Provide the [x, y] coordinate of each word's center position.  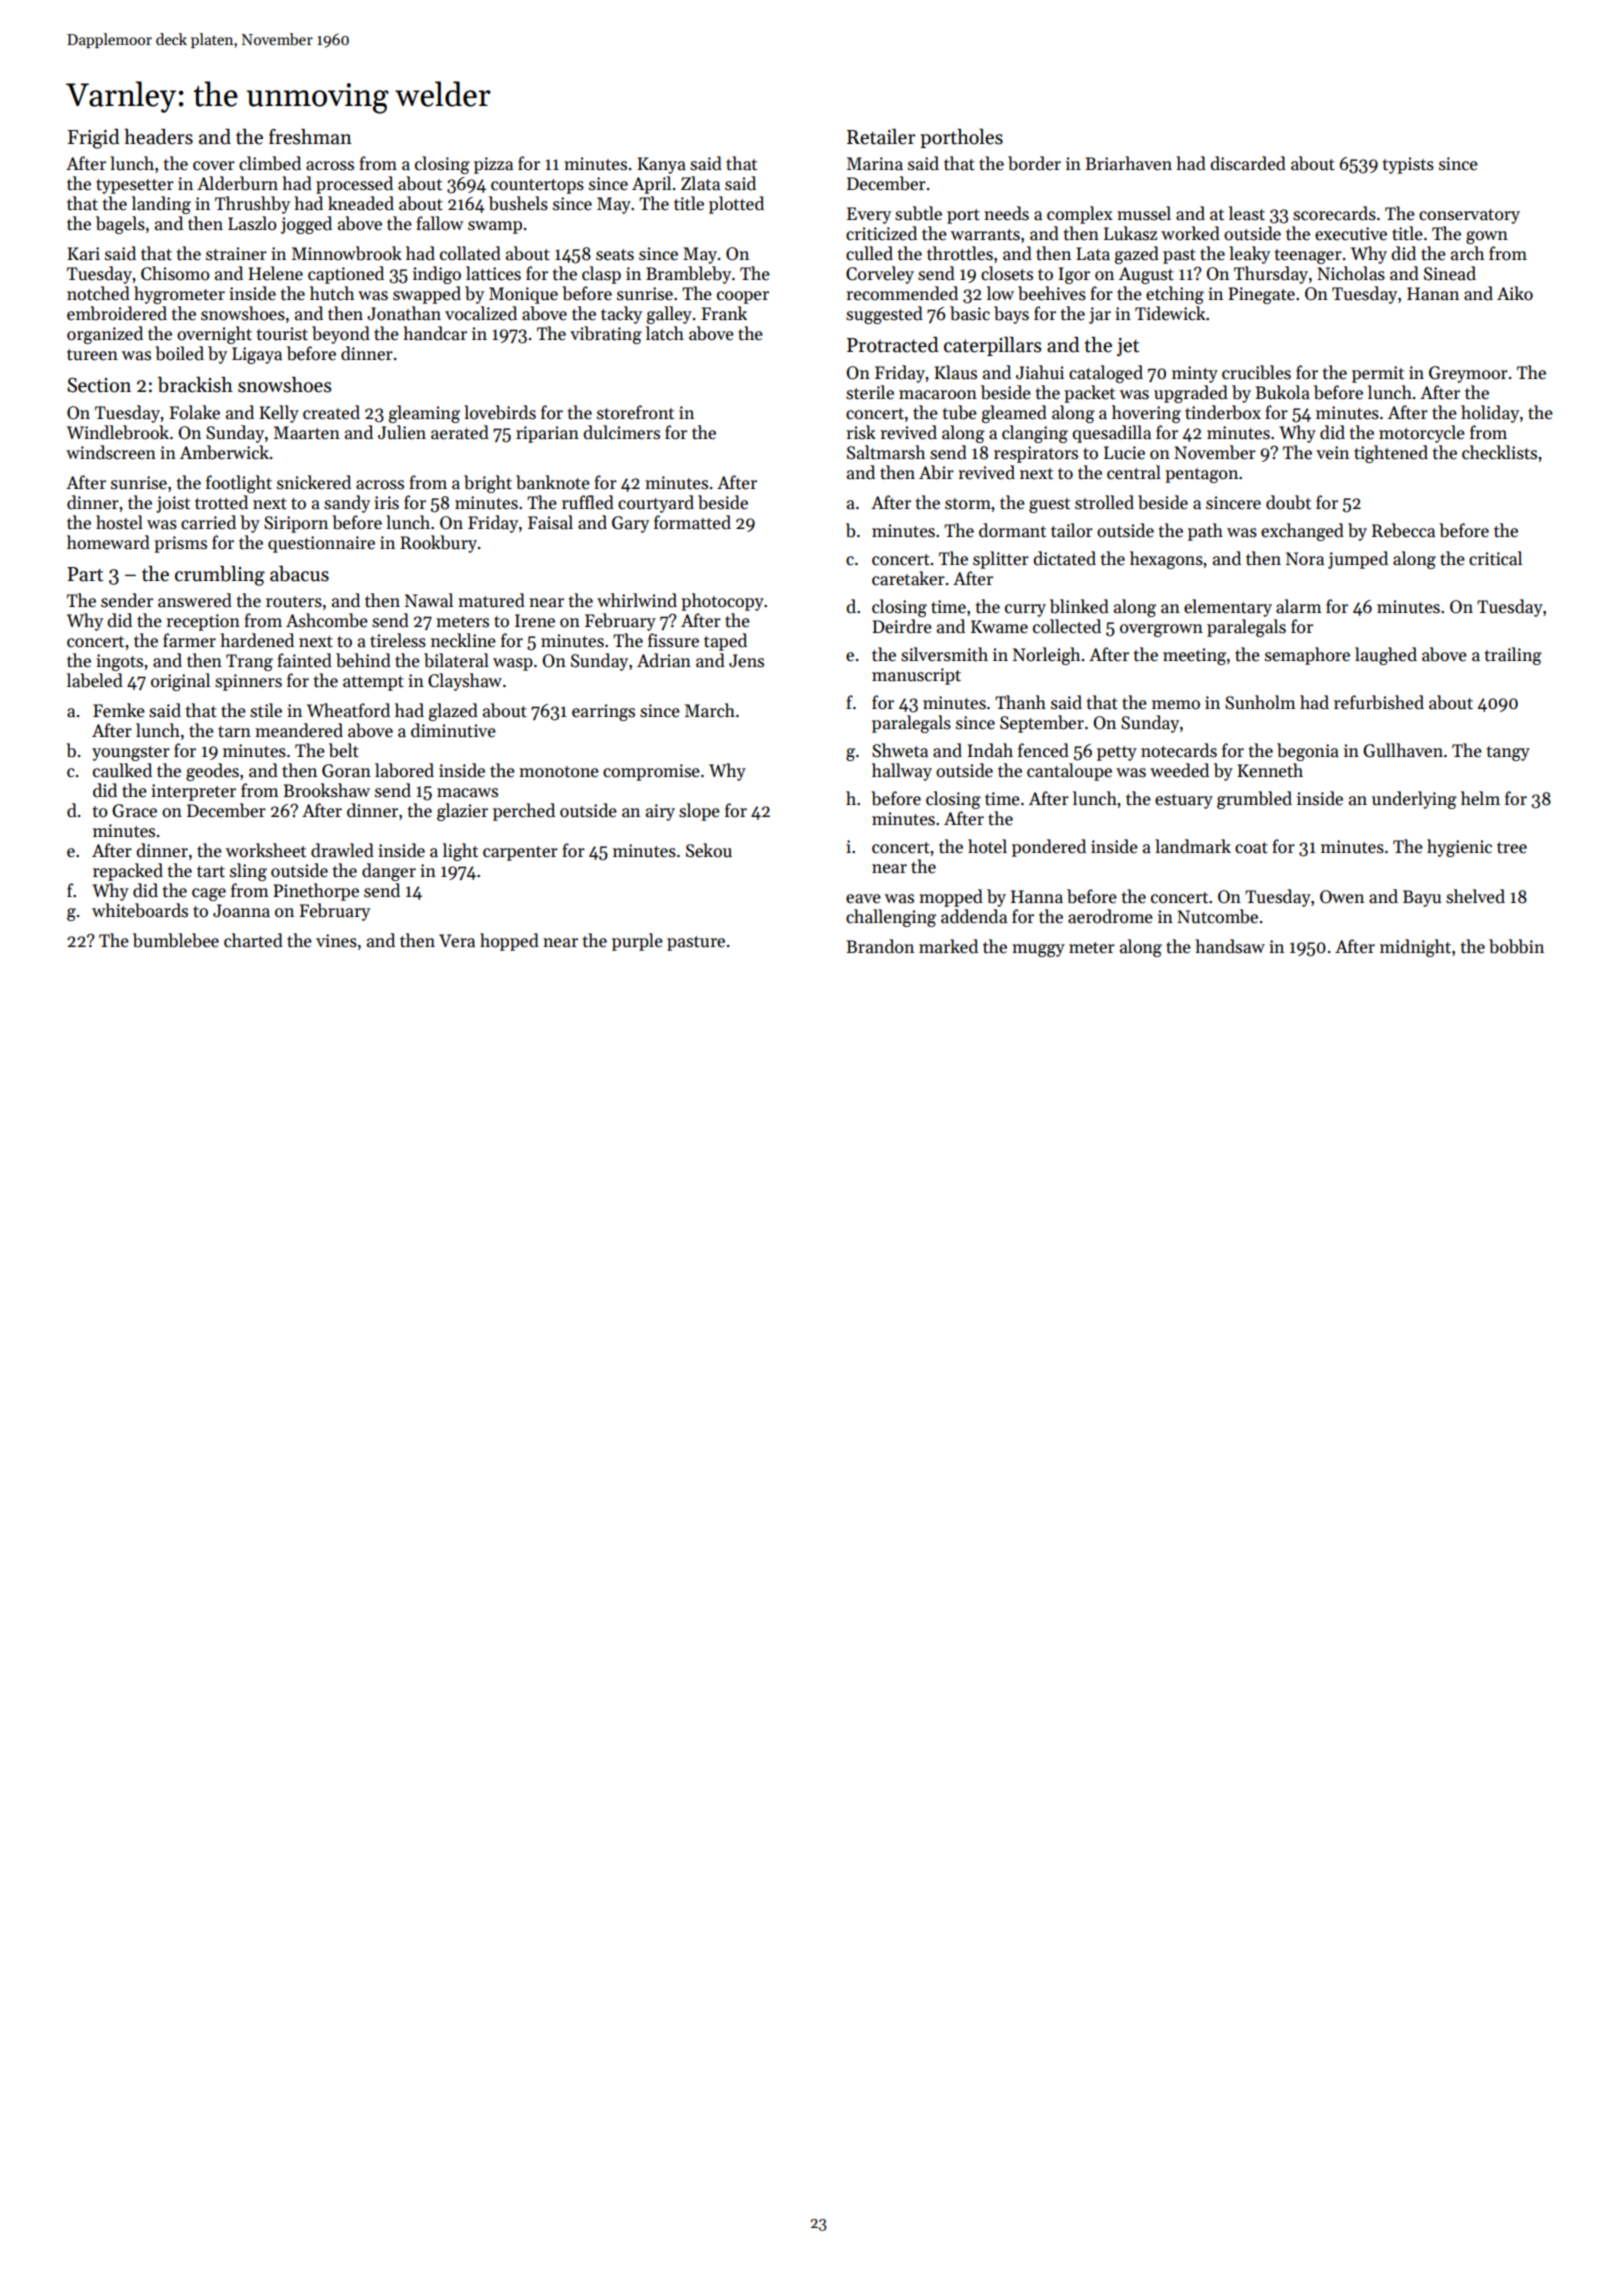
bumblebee [176, 940]
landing [161, 205]
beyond [341, 335]
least [1247, 213]
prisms [180, 544]
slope [699, 812]
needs [1006, 213]
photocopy [722, 602]
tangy [1508, 753]
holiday [1490, 414]
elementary [1228, 608]
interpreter [193, 792]
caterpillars [993, 346]
